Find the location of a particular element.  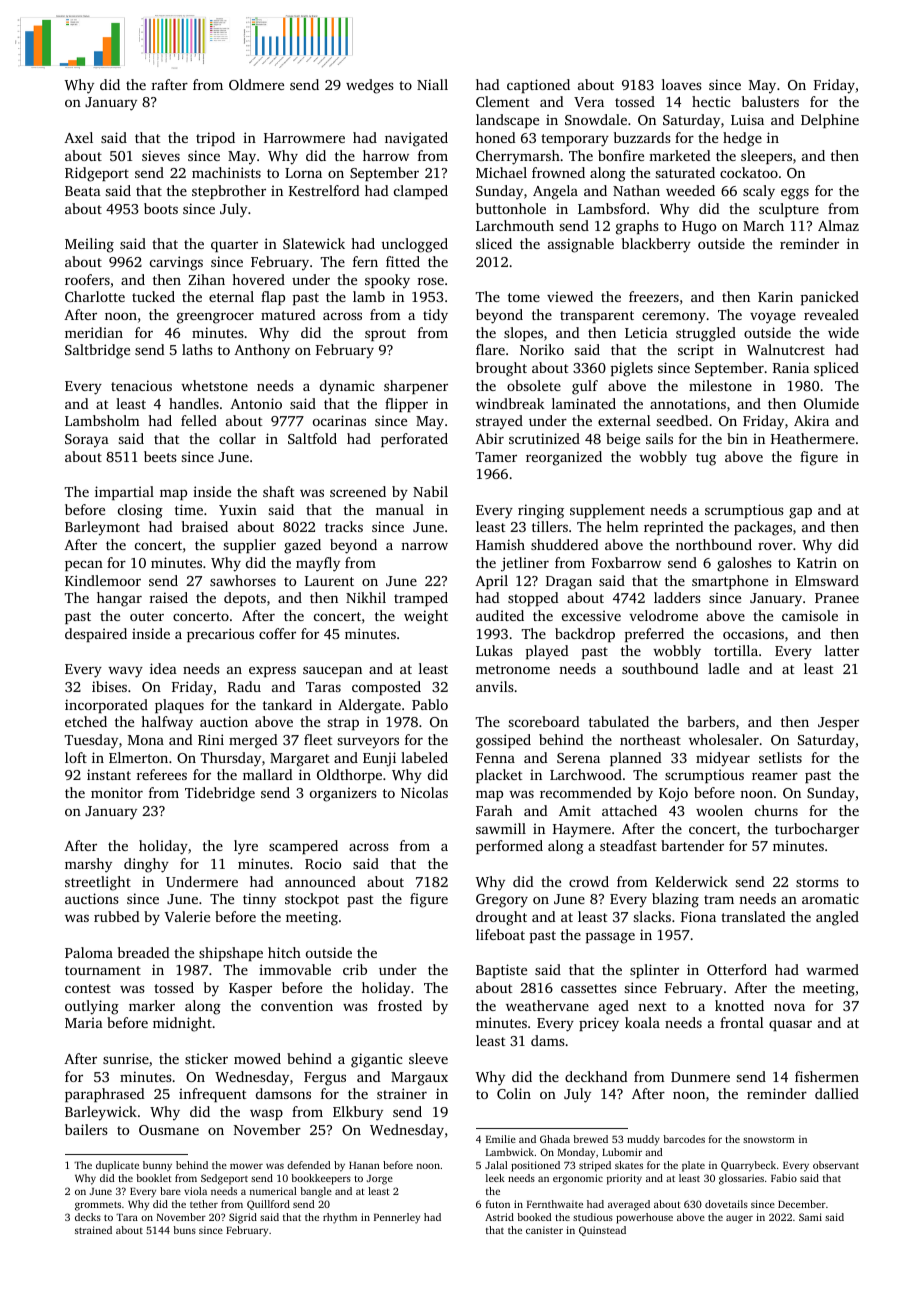

Axel is located at coordinates (78, 137).
